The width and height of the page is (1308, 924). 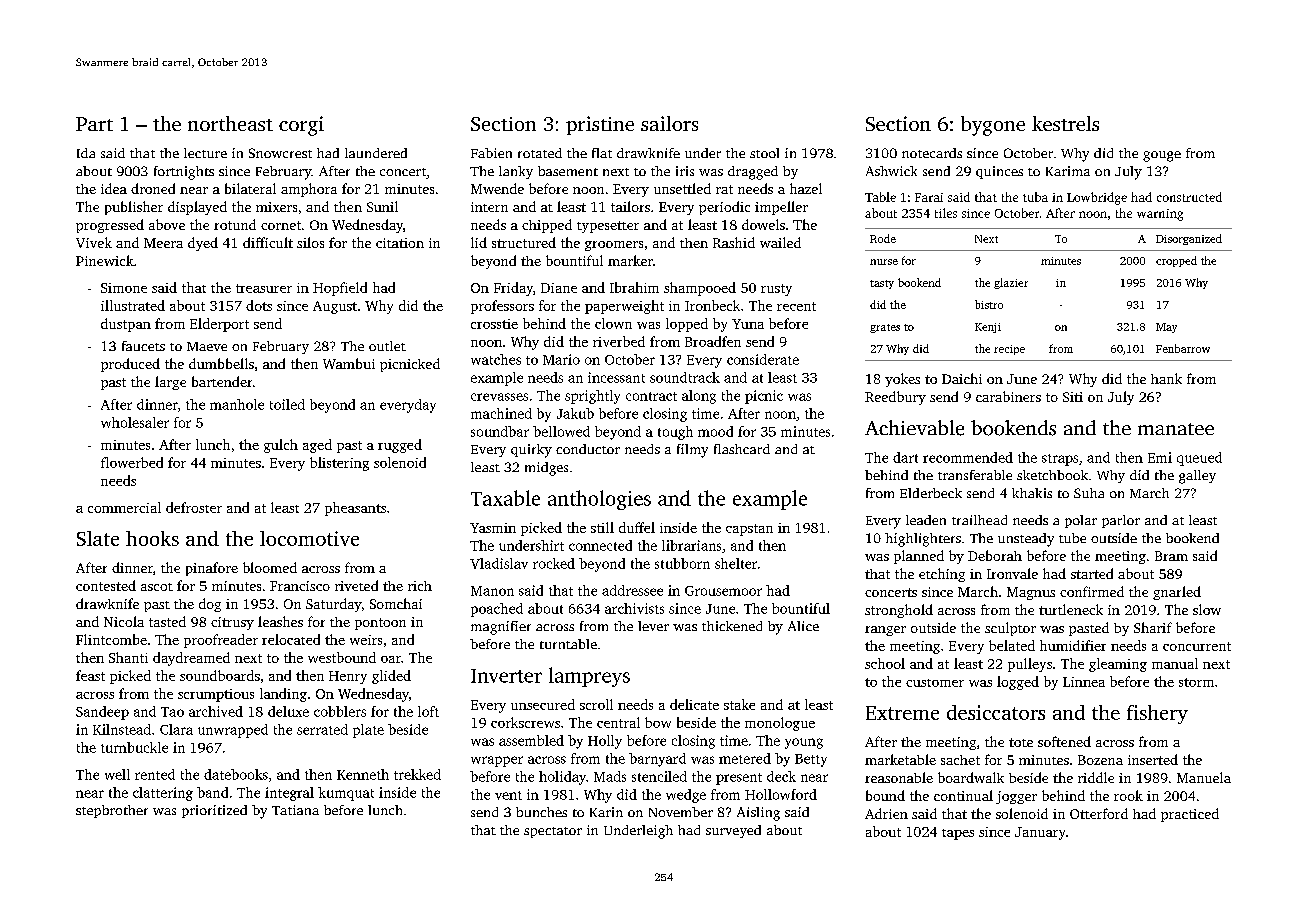 I want to click on cropped, so click(x=1176, y=261).
